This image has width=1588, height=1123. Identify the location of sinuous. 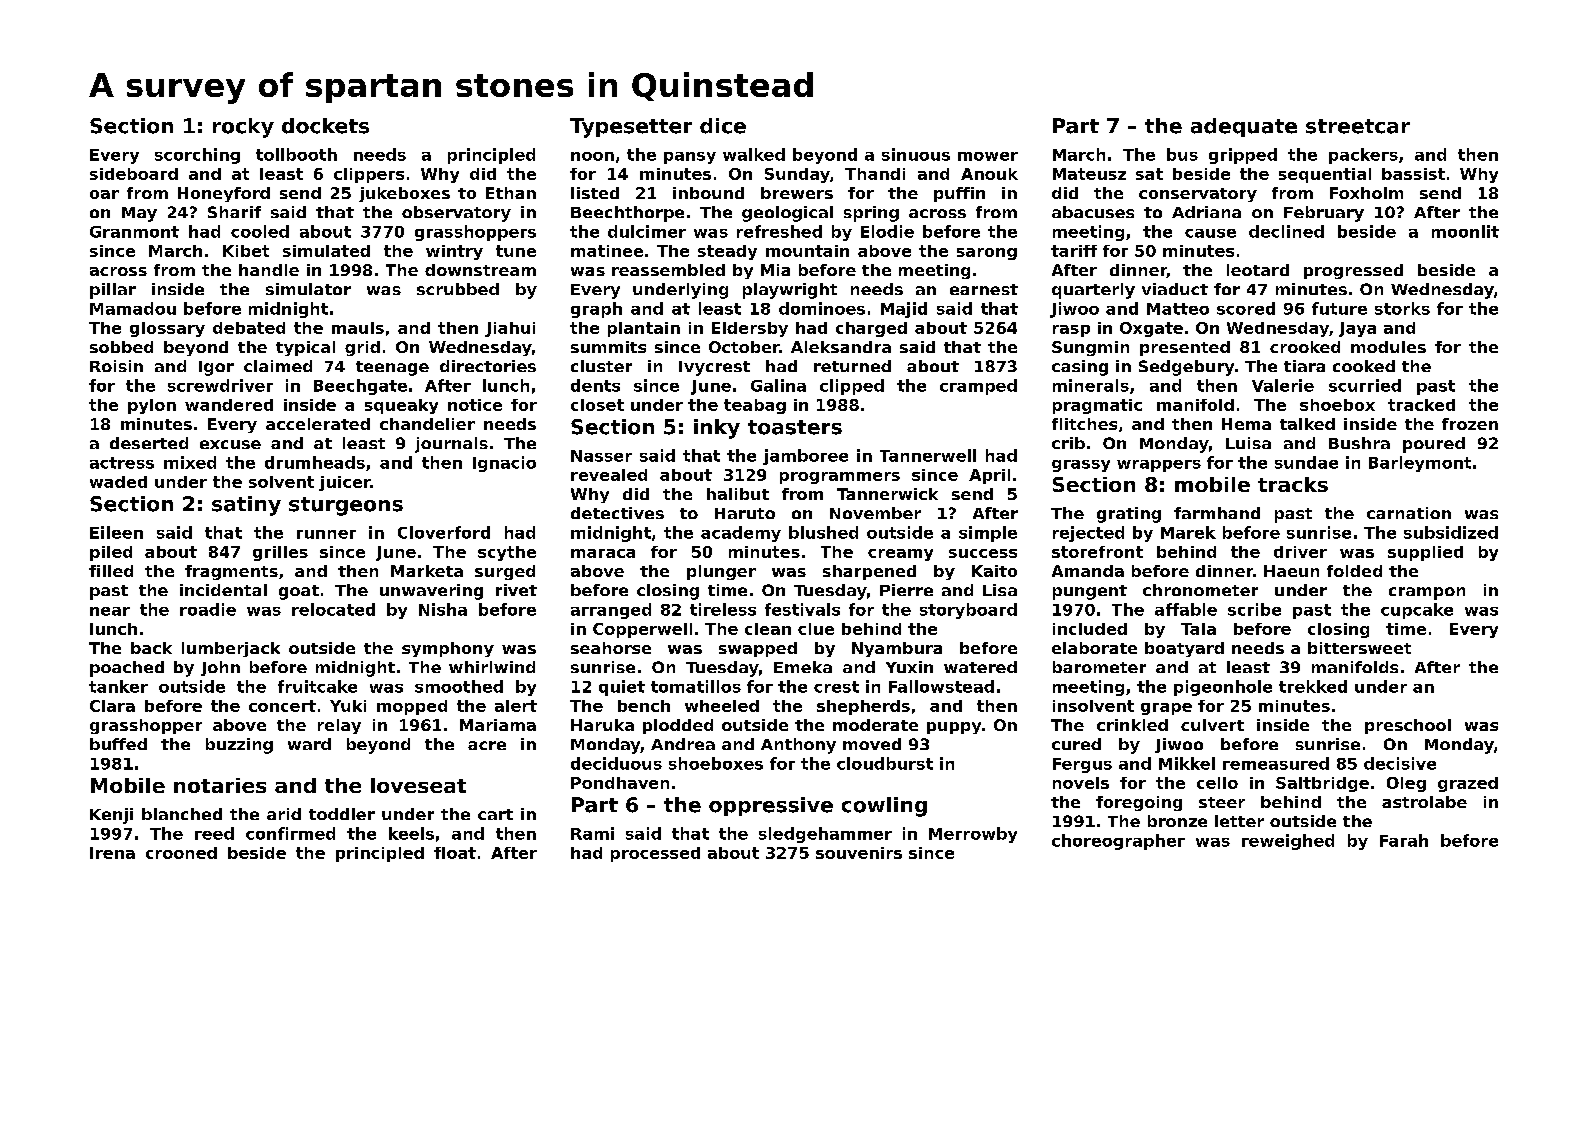
(916, 154).
